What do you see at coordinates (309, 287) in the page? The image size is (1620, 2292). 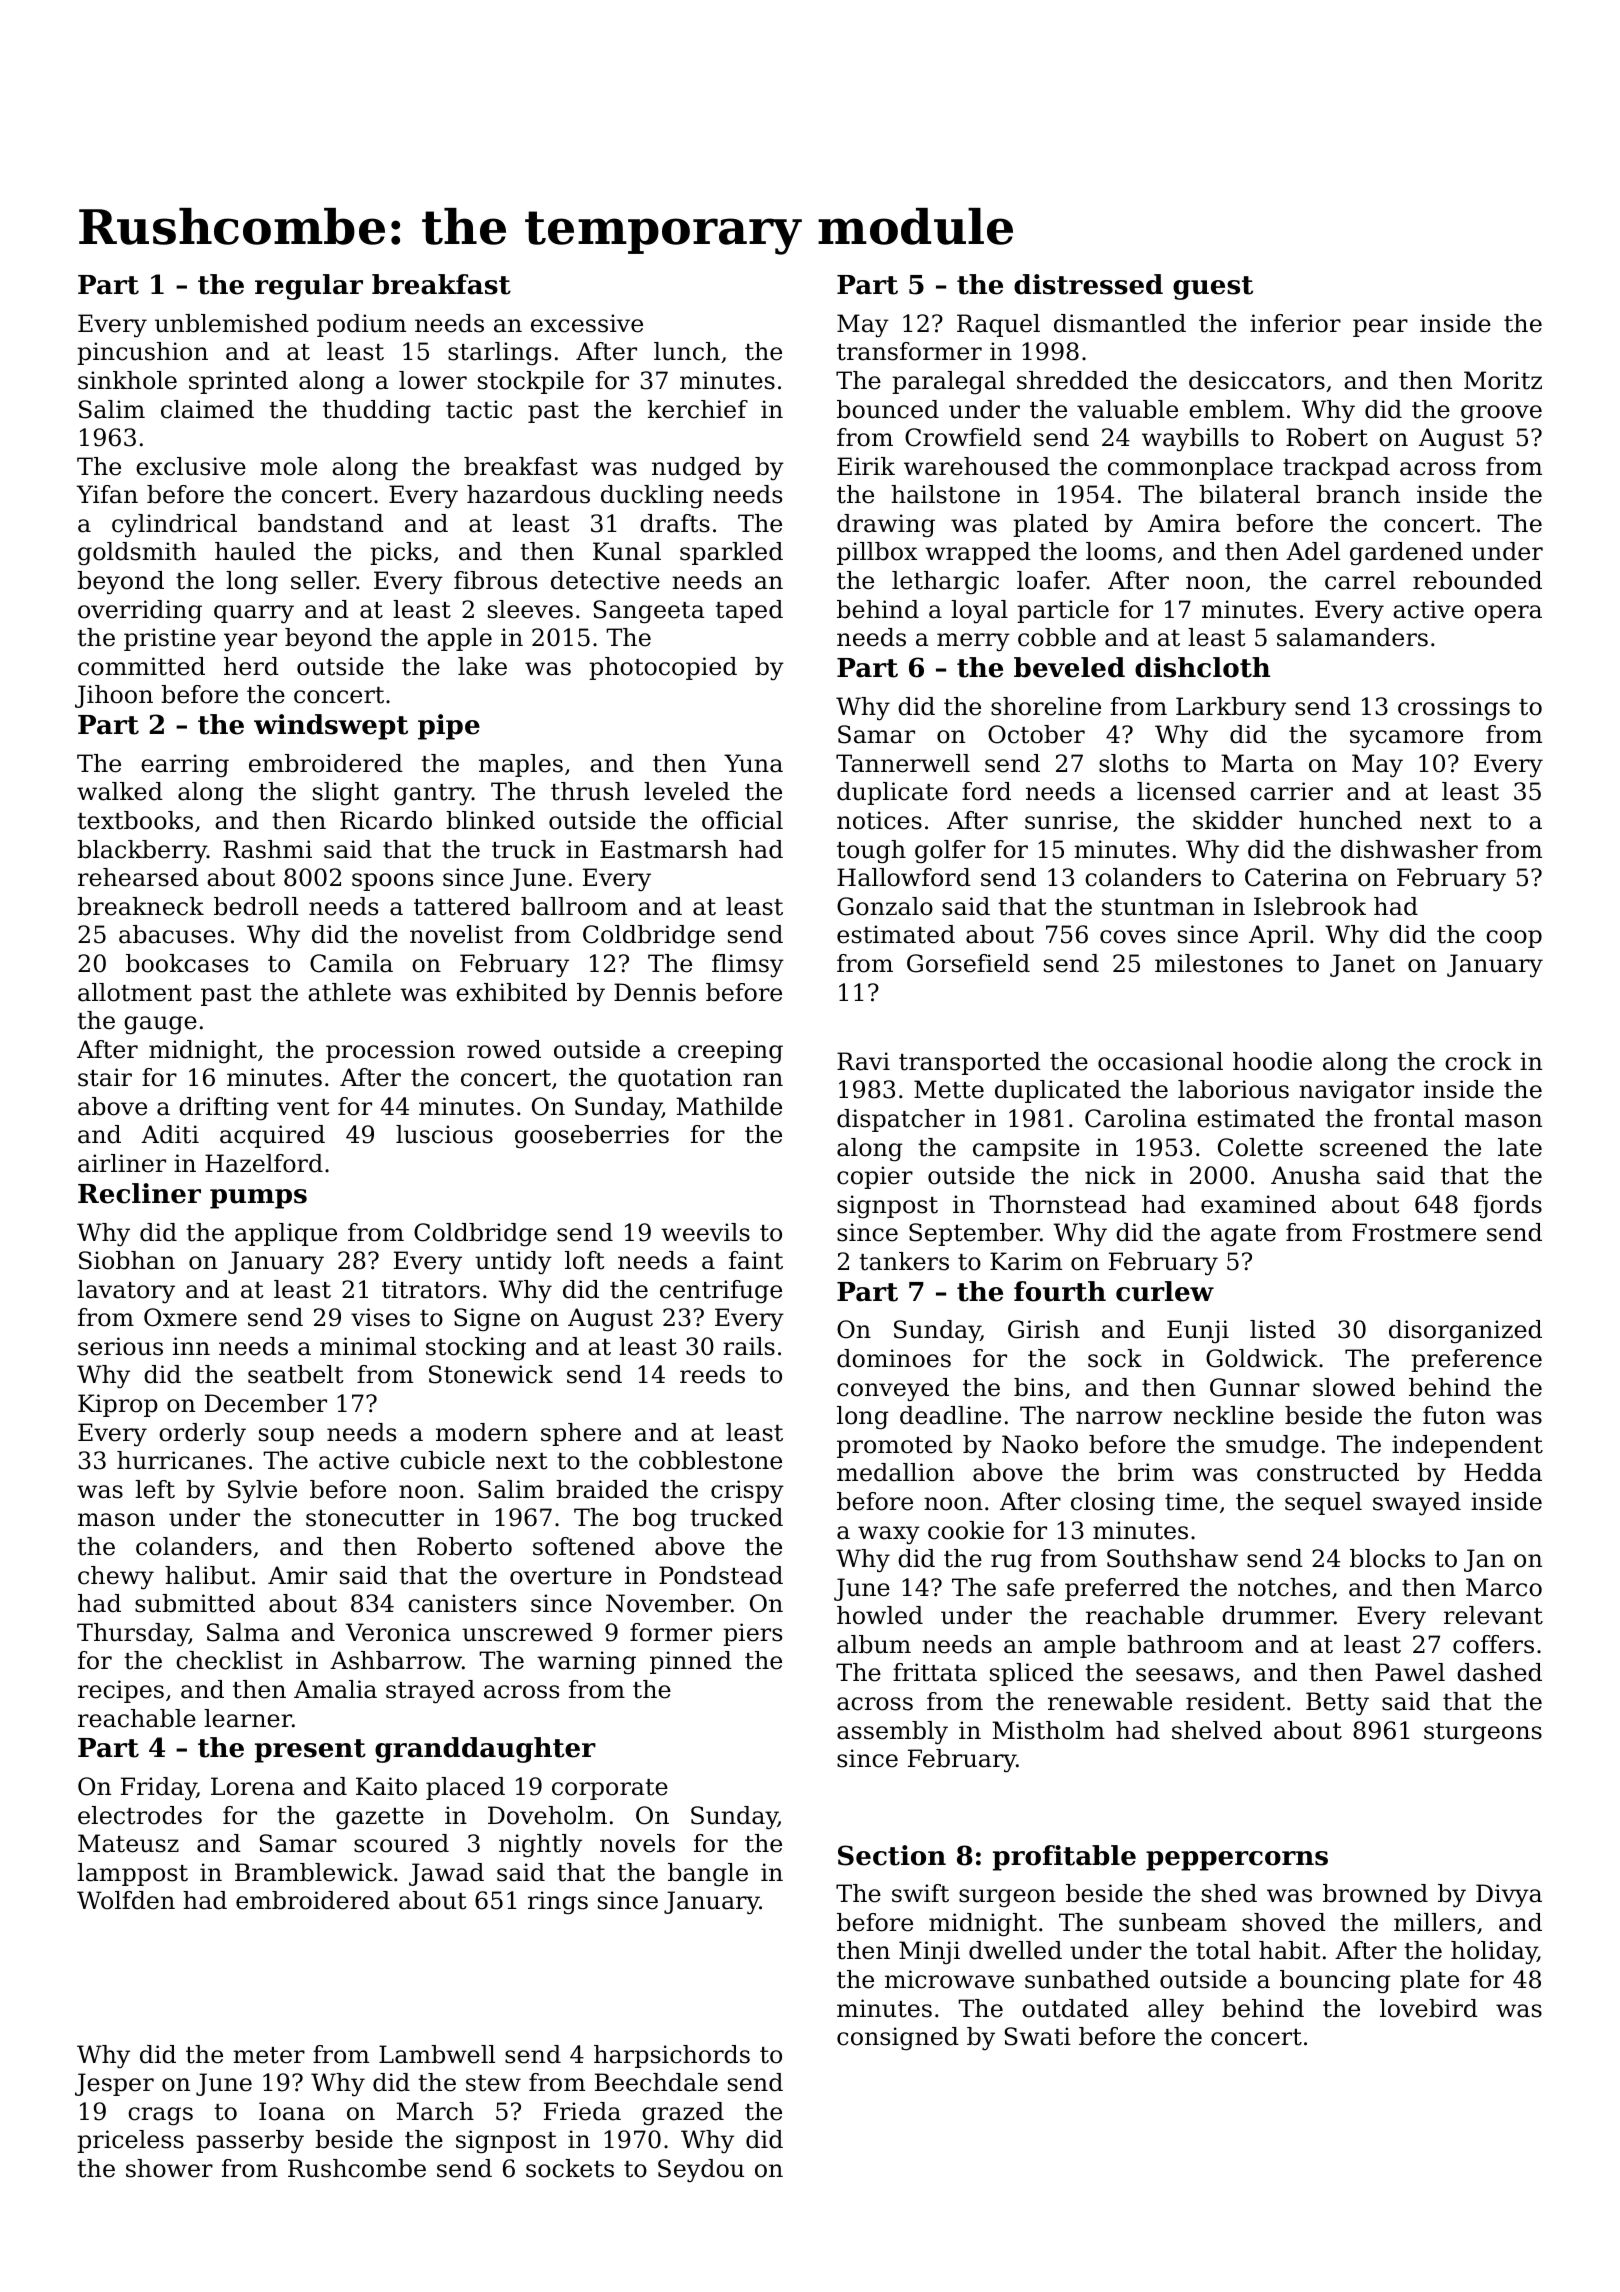 I see `regular` at bounding box center [309, 287].
